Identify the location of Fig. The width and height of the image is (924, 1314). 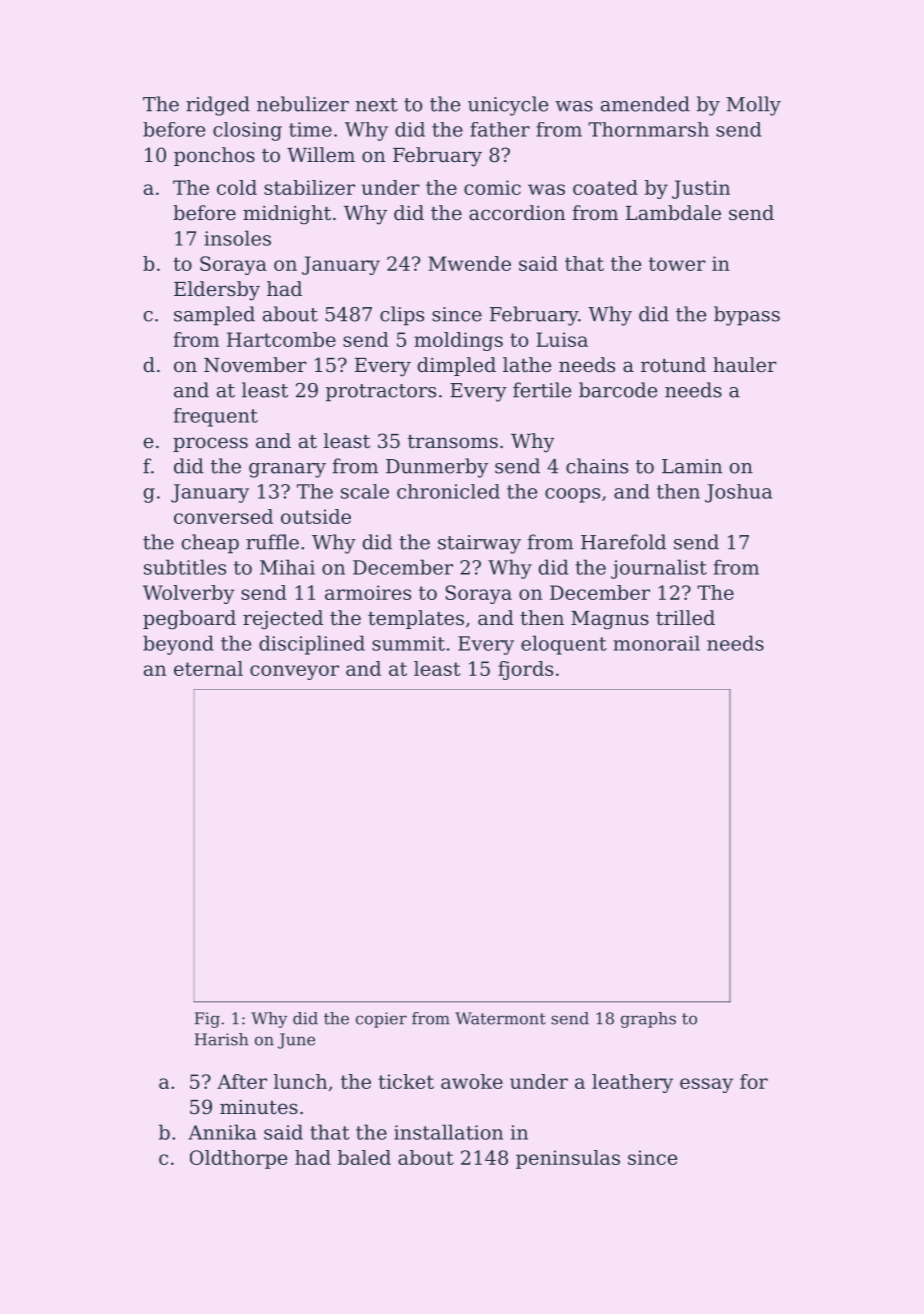
(207, 1020).
